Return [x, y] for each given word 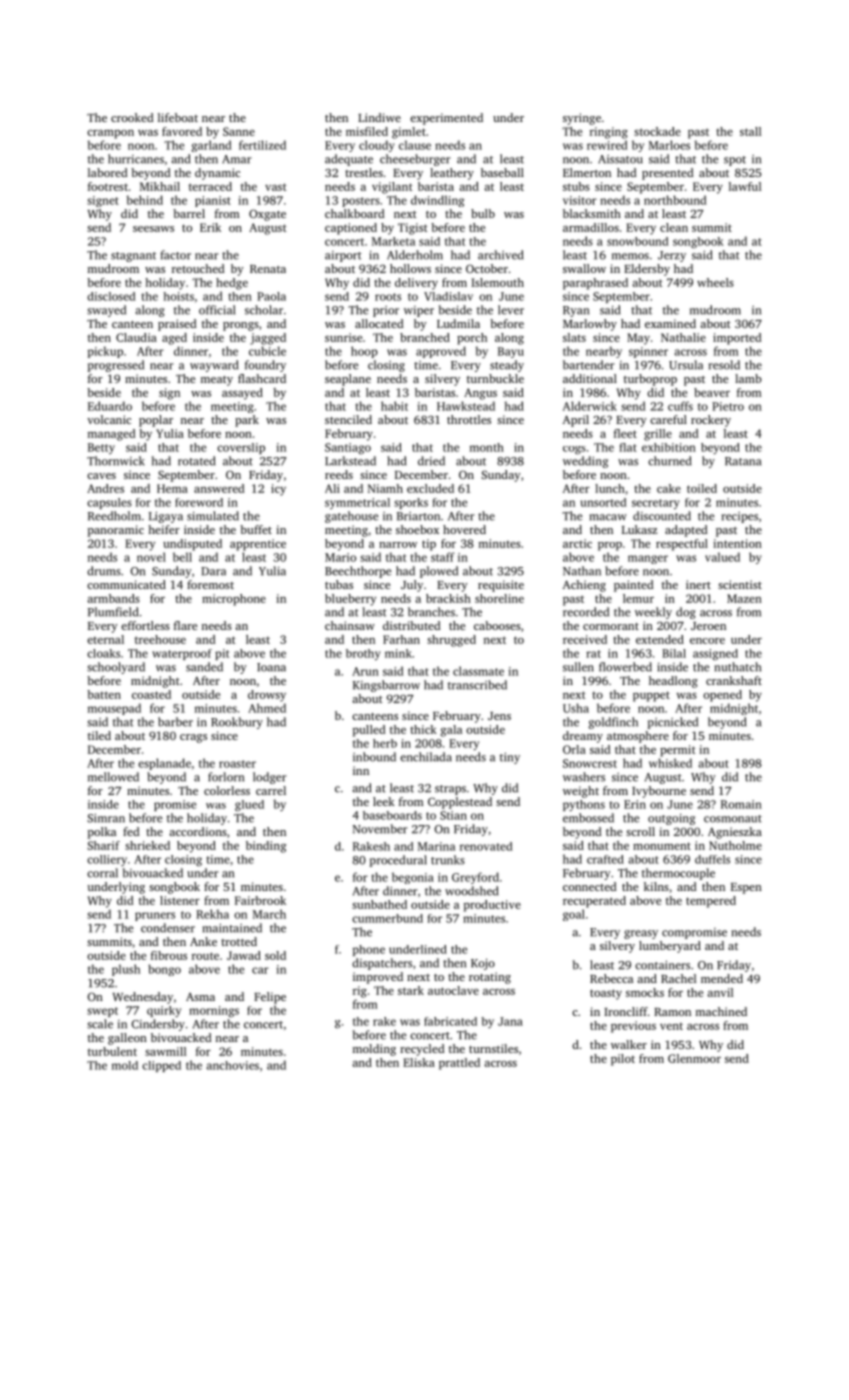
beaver [712, 392]
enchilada [426, 757]
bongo [164, 970]
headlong [673, 682]
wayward [214, 366]
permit [678, 751]
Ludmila [458, 323]
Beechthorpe [358, 572]
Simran [106, 818]
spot [735, 161]
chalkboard [355, 213]
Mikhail [160, 186]
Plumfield [113, 612]
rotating [490, 978]
